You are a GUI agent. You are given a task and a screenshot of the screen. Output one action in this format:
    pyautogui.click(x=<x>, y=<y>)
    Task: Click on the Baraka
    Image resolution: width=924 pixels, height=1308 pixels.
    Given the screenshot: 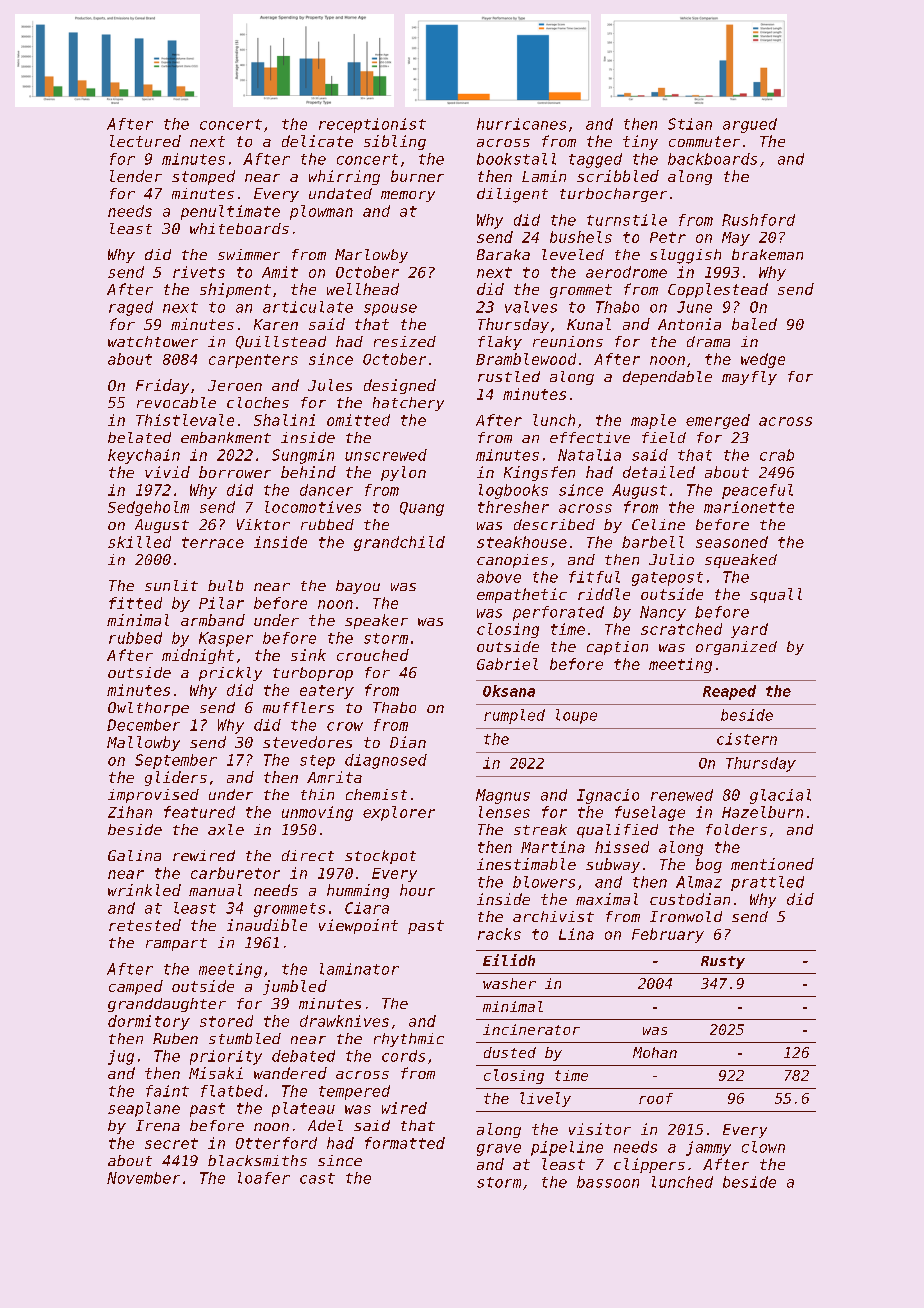 What is the action you would take?
    pyautogui.click(x=503, y=254)
